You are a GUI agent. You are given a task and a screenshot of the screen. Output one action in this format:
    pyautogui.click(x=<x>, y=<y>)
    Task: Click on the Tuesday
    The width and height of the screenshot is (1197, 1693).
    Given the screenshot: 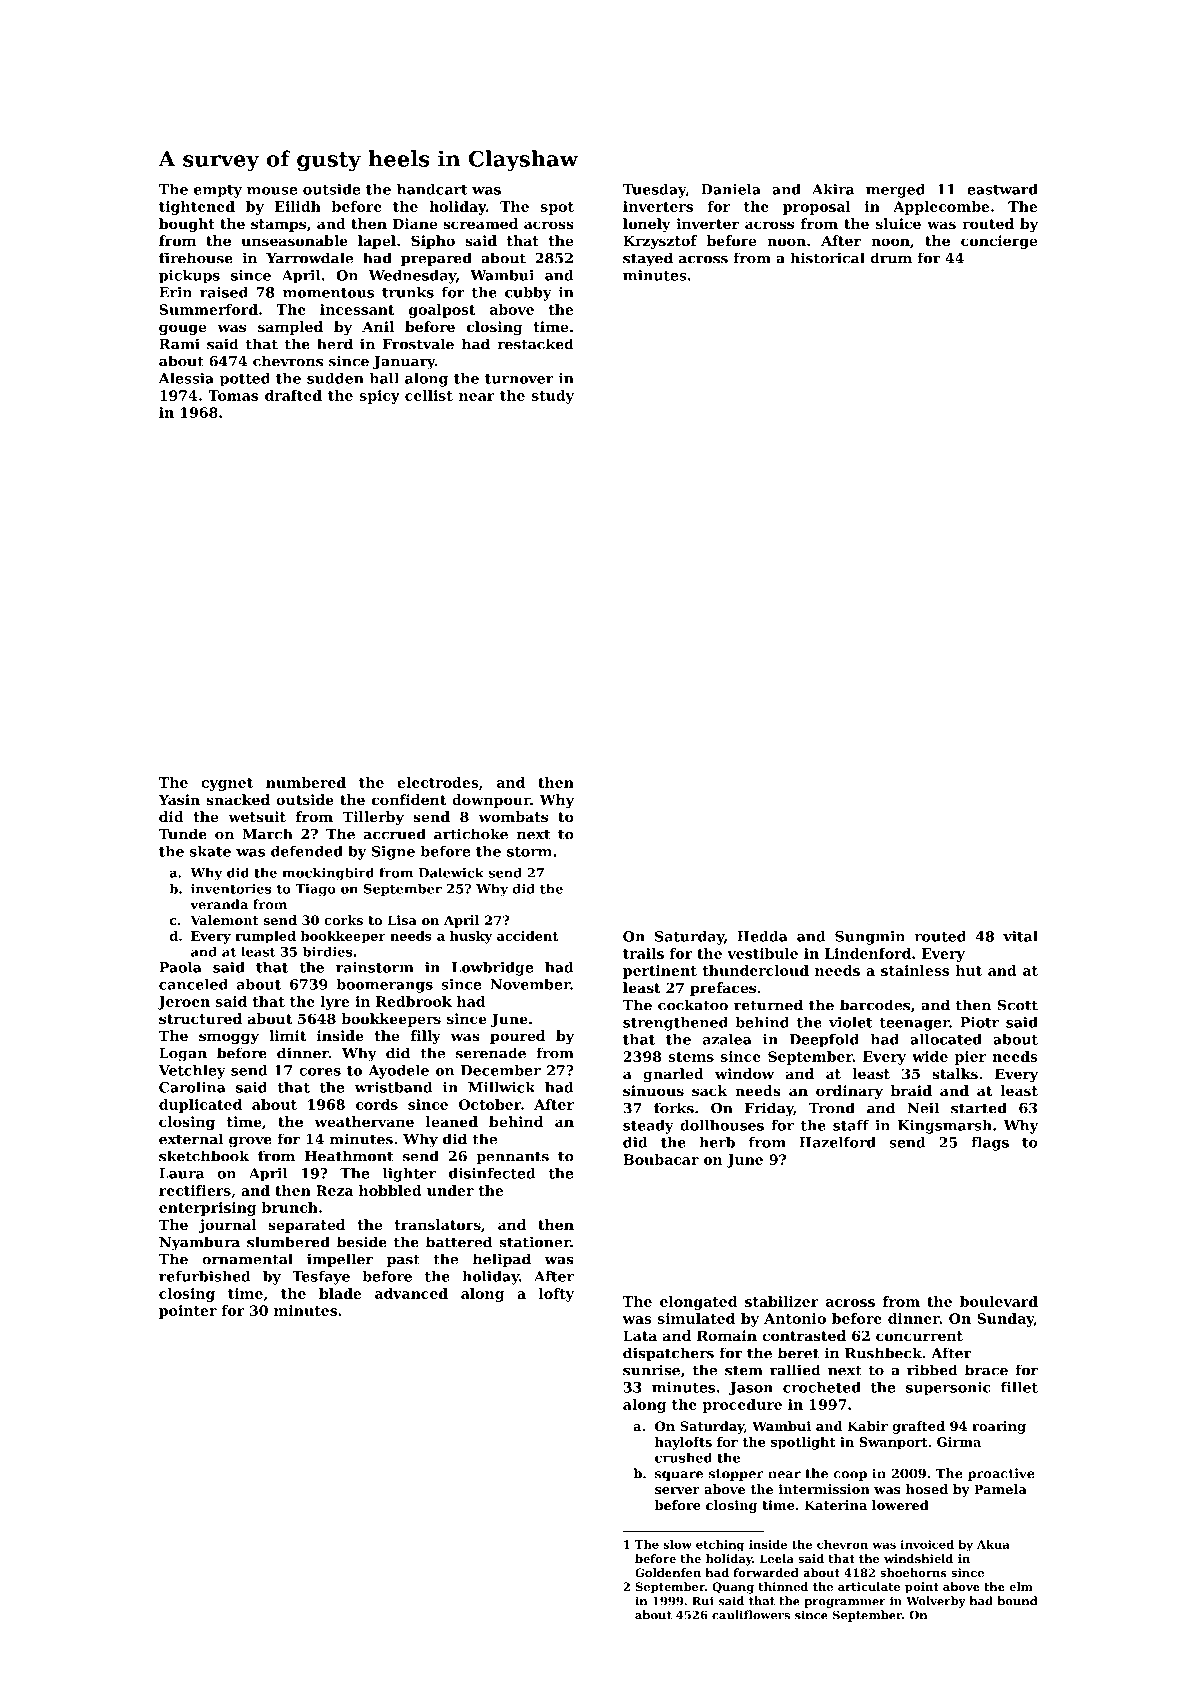 What is the action you would take?
    pyautogui.click(x=654, y=191)
